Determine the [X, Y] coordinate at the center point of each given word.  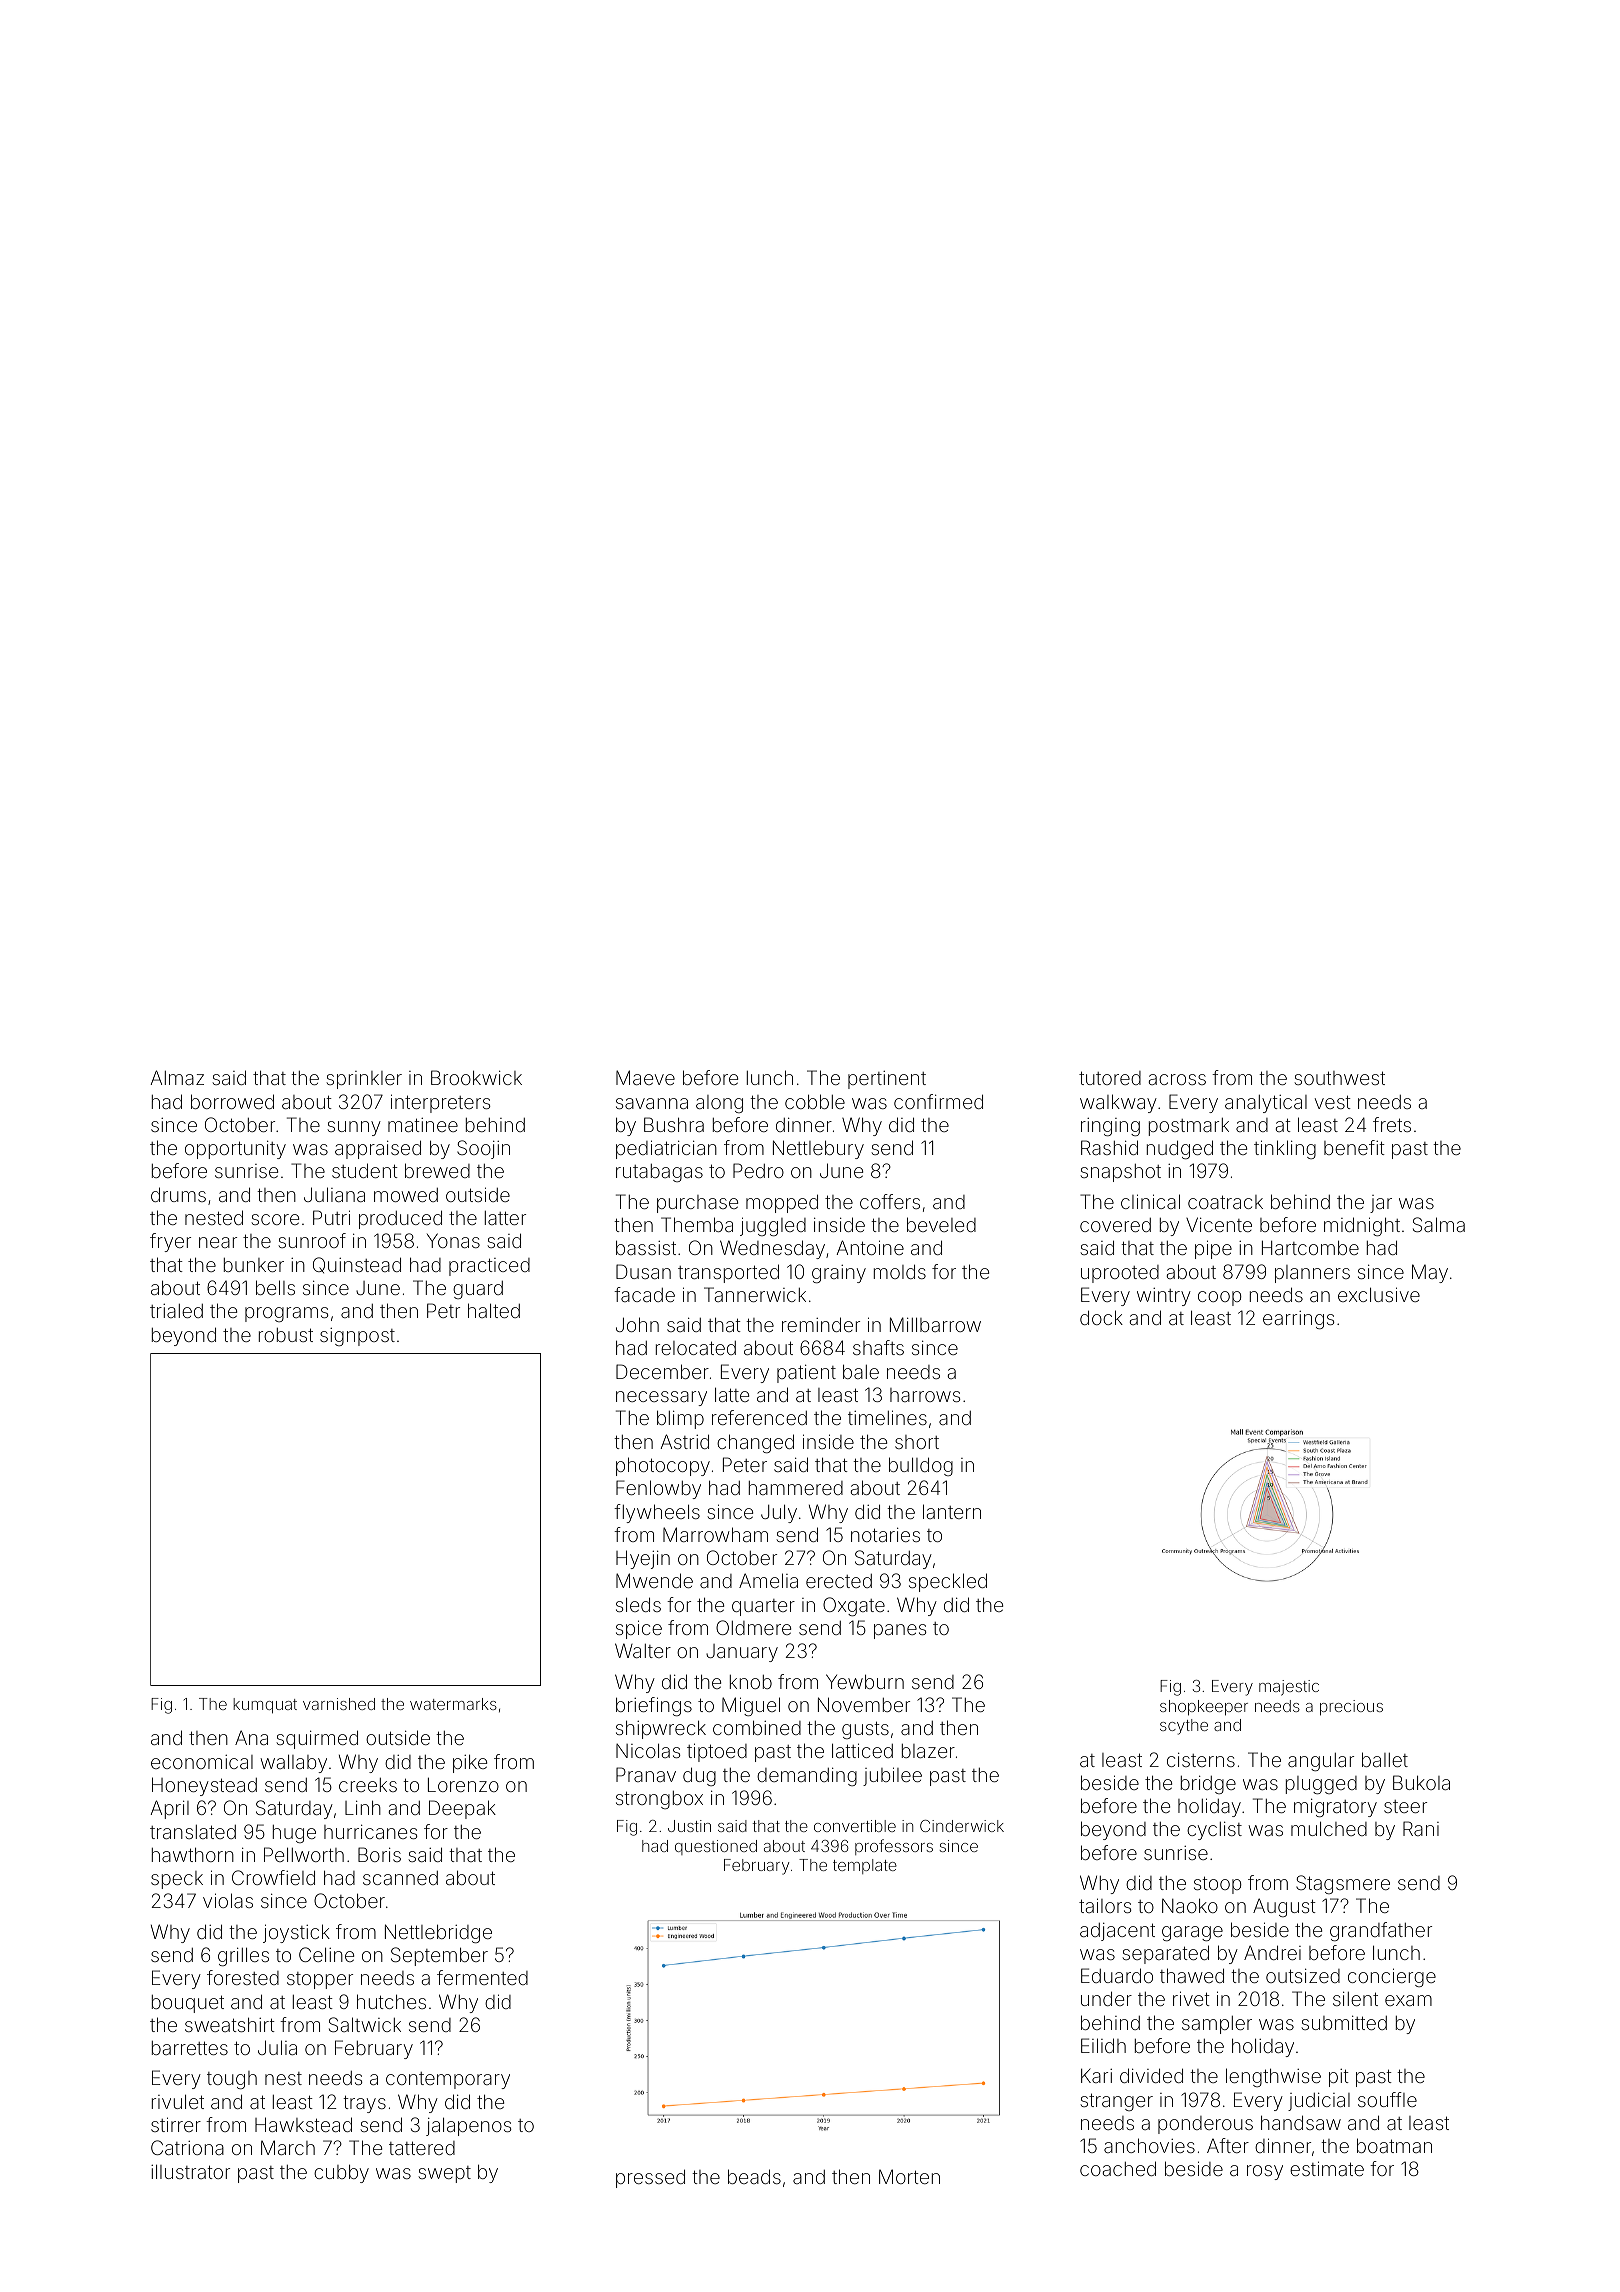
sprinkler [364, 1080]
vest [1333, 1102]
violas [228, 1900]
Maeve [645, 1077]
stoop [1217, 1885]
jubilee [892, 1776]
